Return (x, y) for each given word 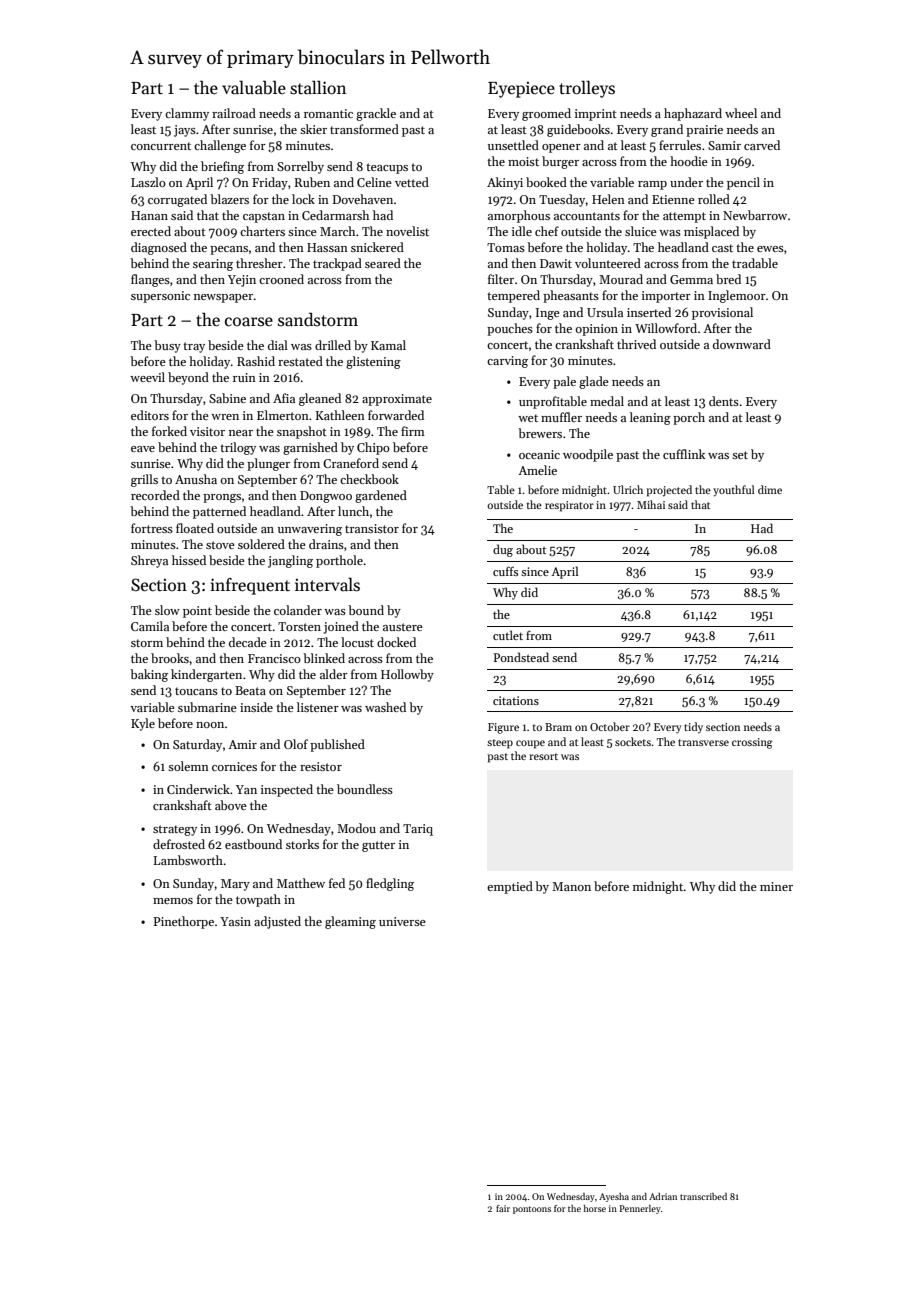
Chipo (373, 448)
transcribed (703, 1196)
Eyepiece (521, 89)
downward (742, 344)
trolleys (587, 89)
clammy (187, 114)
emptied (510, 887)
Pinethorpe (183, 922)
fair (503, 1208)
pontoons (532, 1210)
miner (776, 886)
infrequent (250, 586)
